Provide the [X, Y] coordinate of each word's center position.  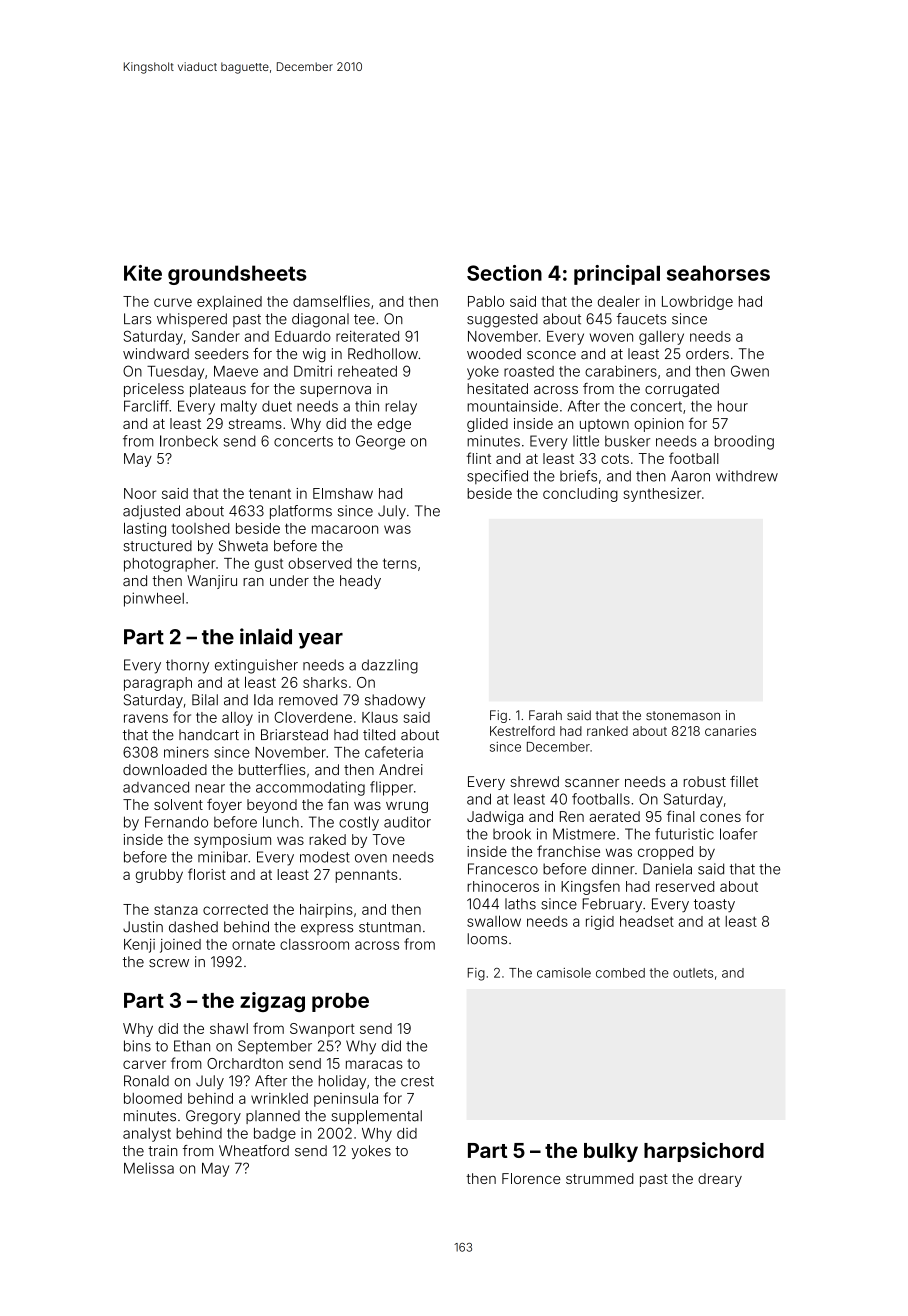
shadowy [395, 701]
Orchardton [245, 1063]
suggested [502, 320]
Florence [531, 1178]
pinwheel [154, 599]
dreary [720, 1180]
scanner [592, 783]
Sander [216, 336]
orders [707, 354]
